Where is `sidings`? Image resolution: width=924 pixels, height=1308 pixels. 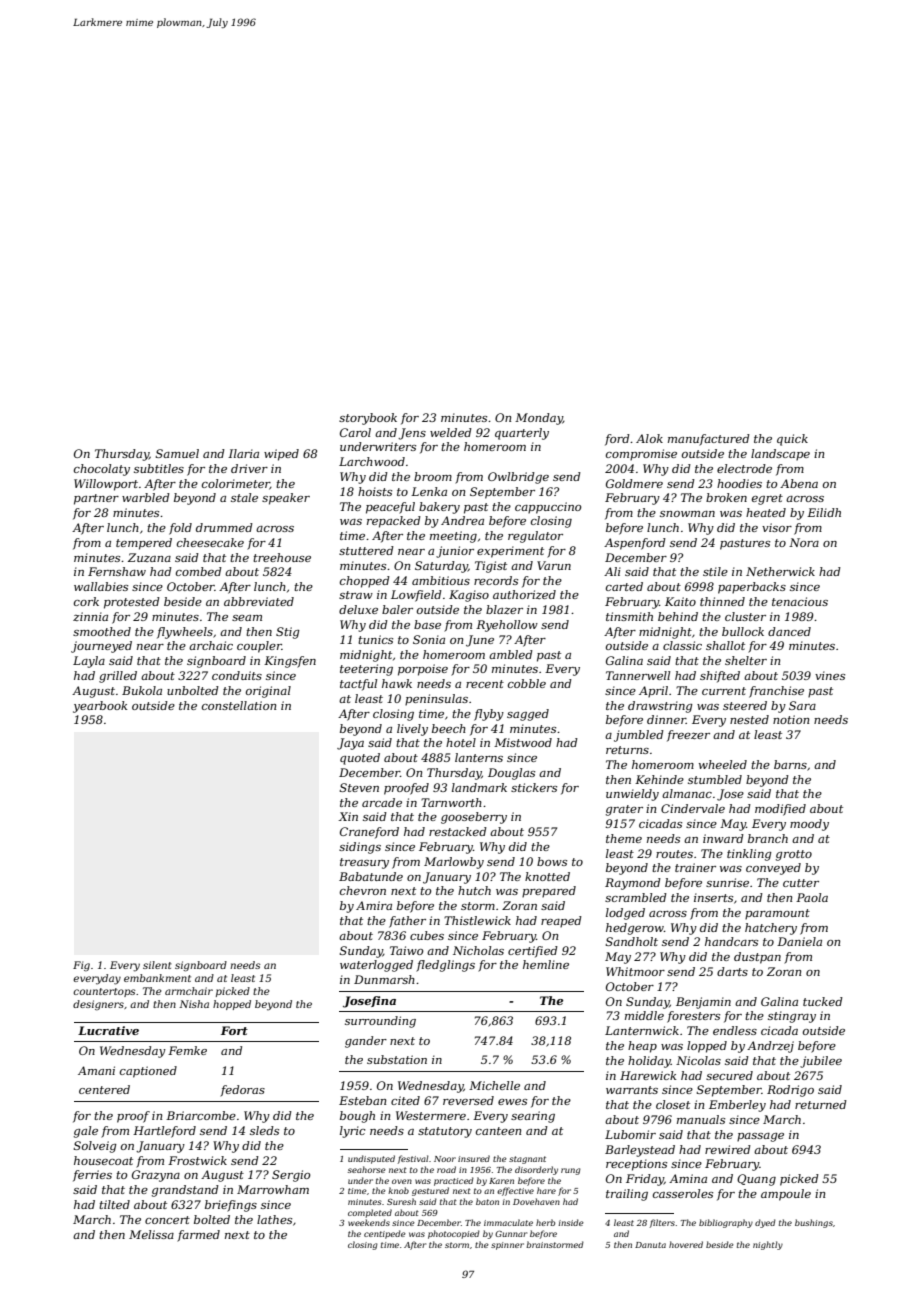
sidings is located at coordinates (360, 848).
